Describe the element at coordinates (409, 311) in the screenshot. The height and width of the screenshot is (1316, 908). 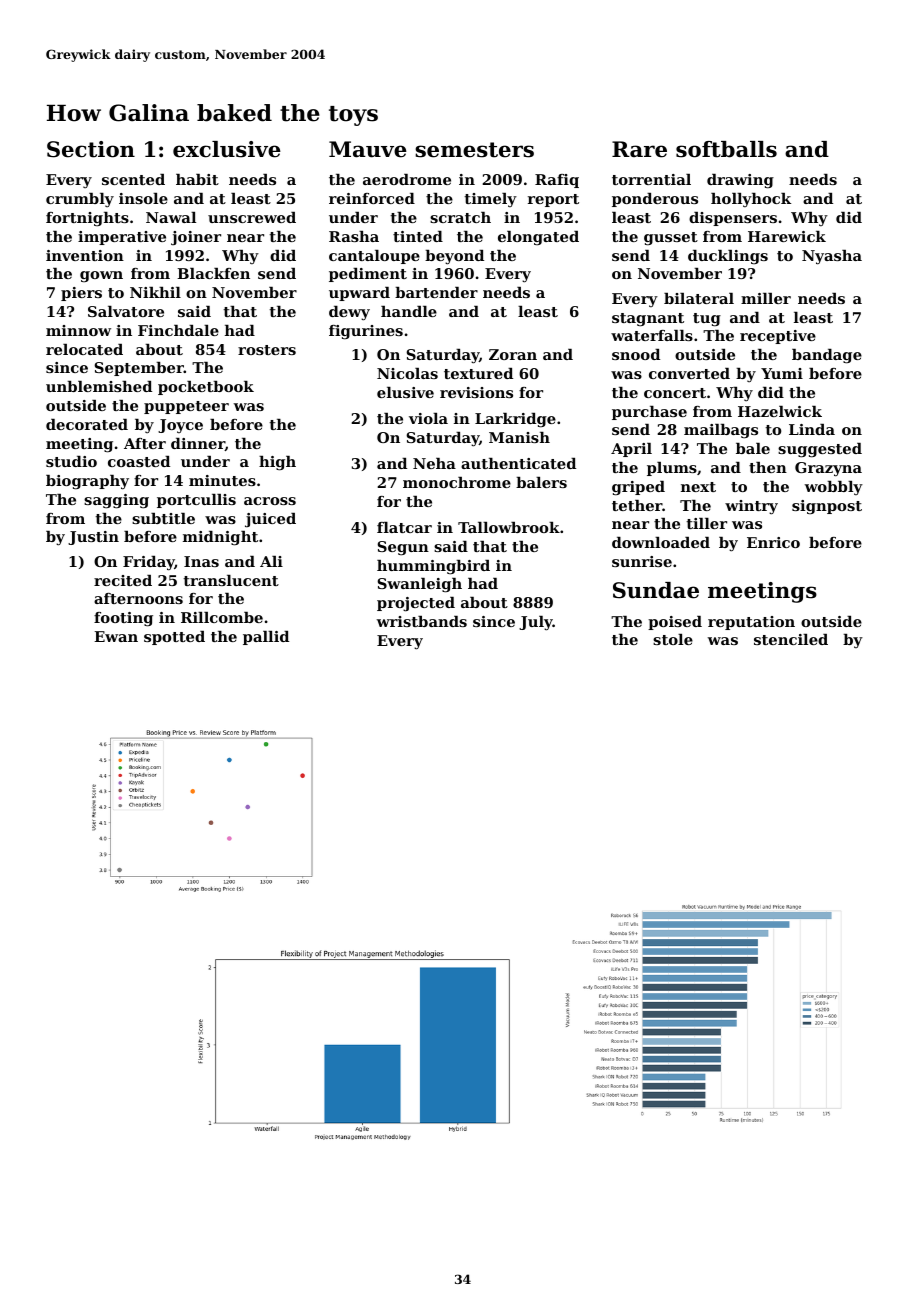
I see `handle` at that location.
